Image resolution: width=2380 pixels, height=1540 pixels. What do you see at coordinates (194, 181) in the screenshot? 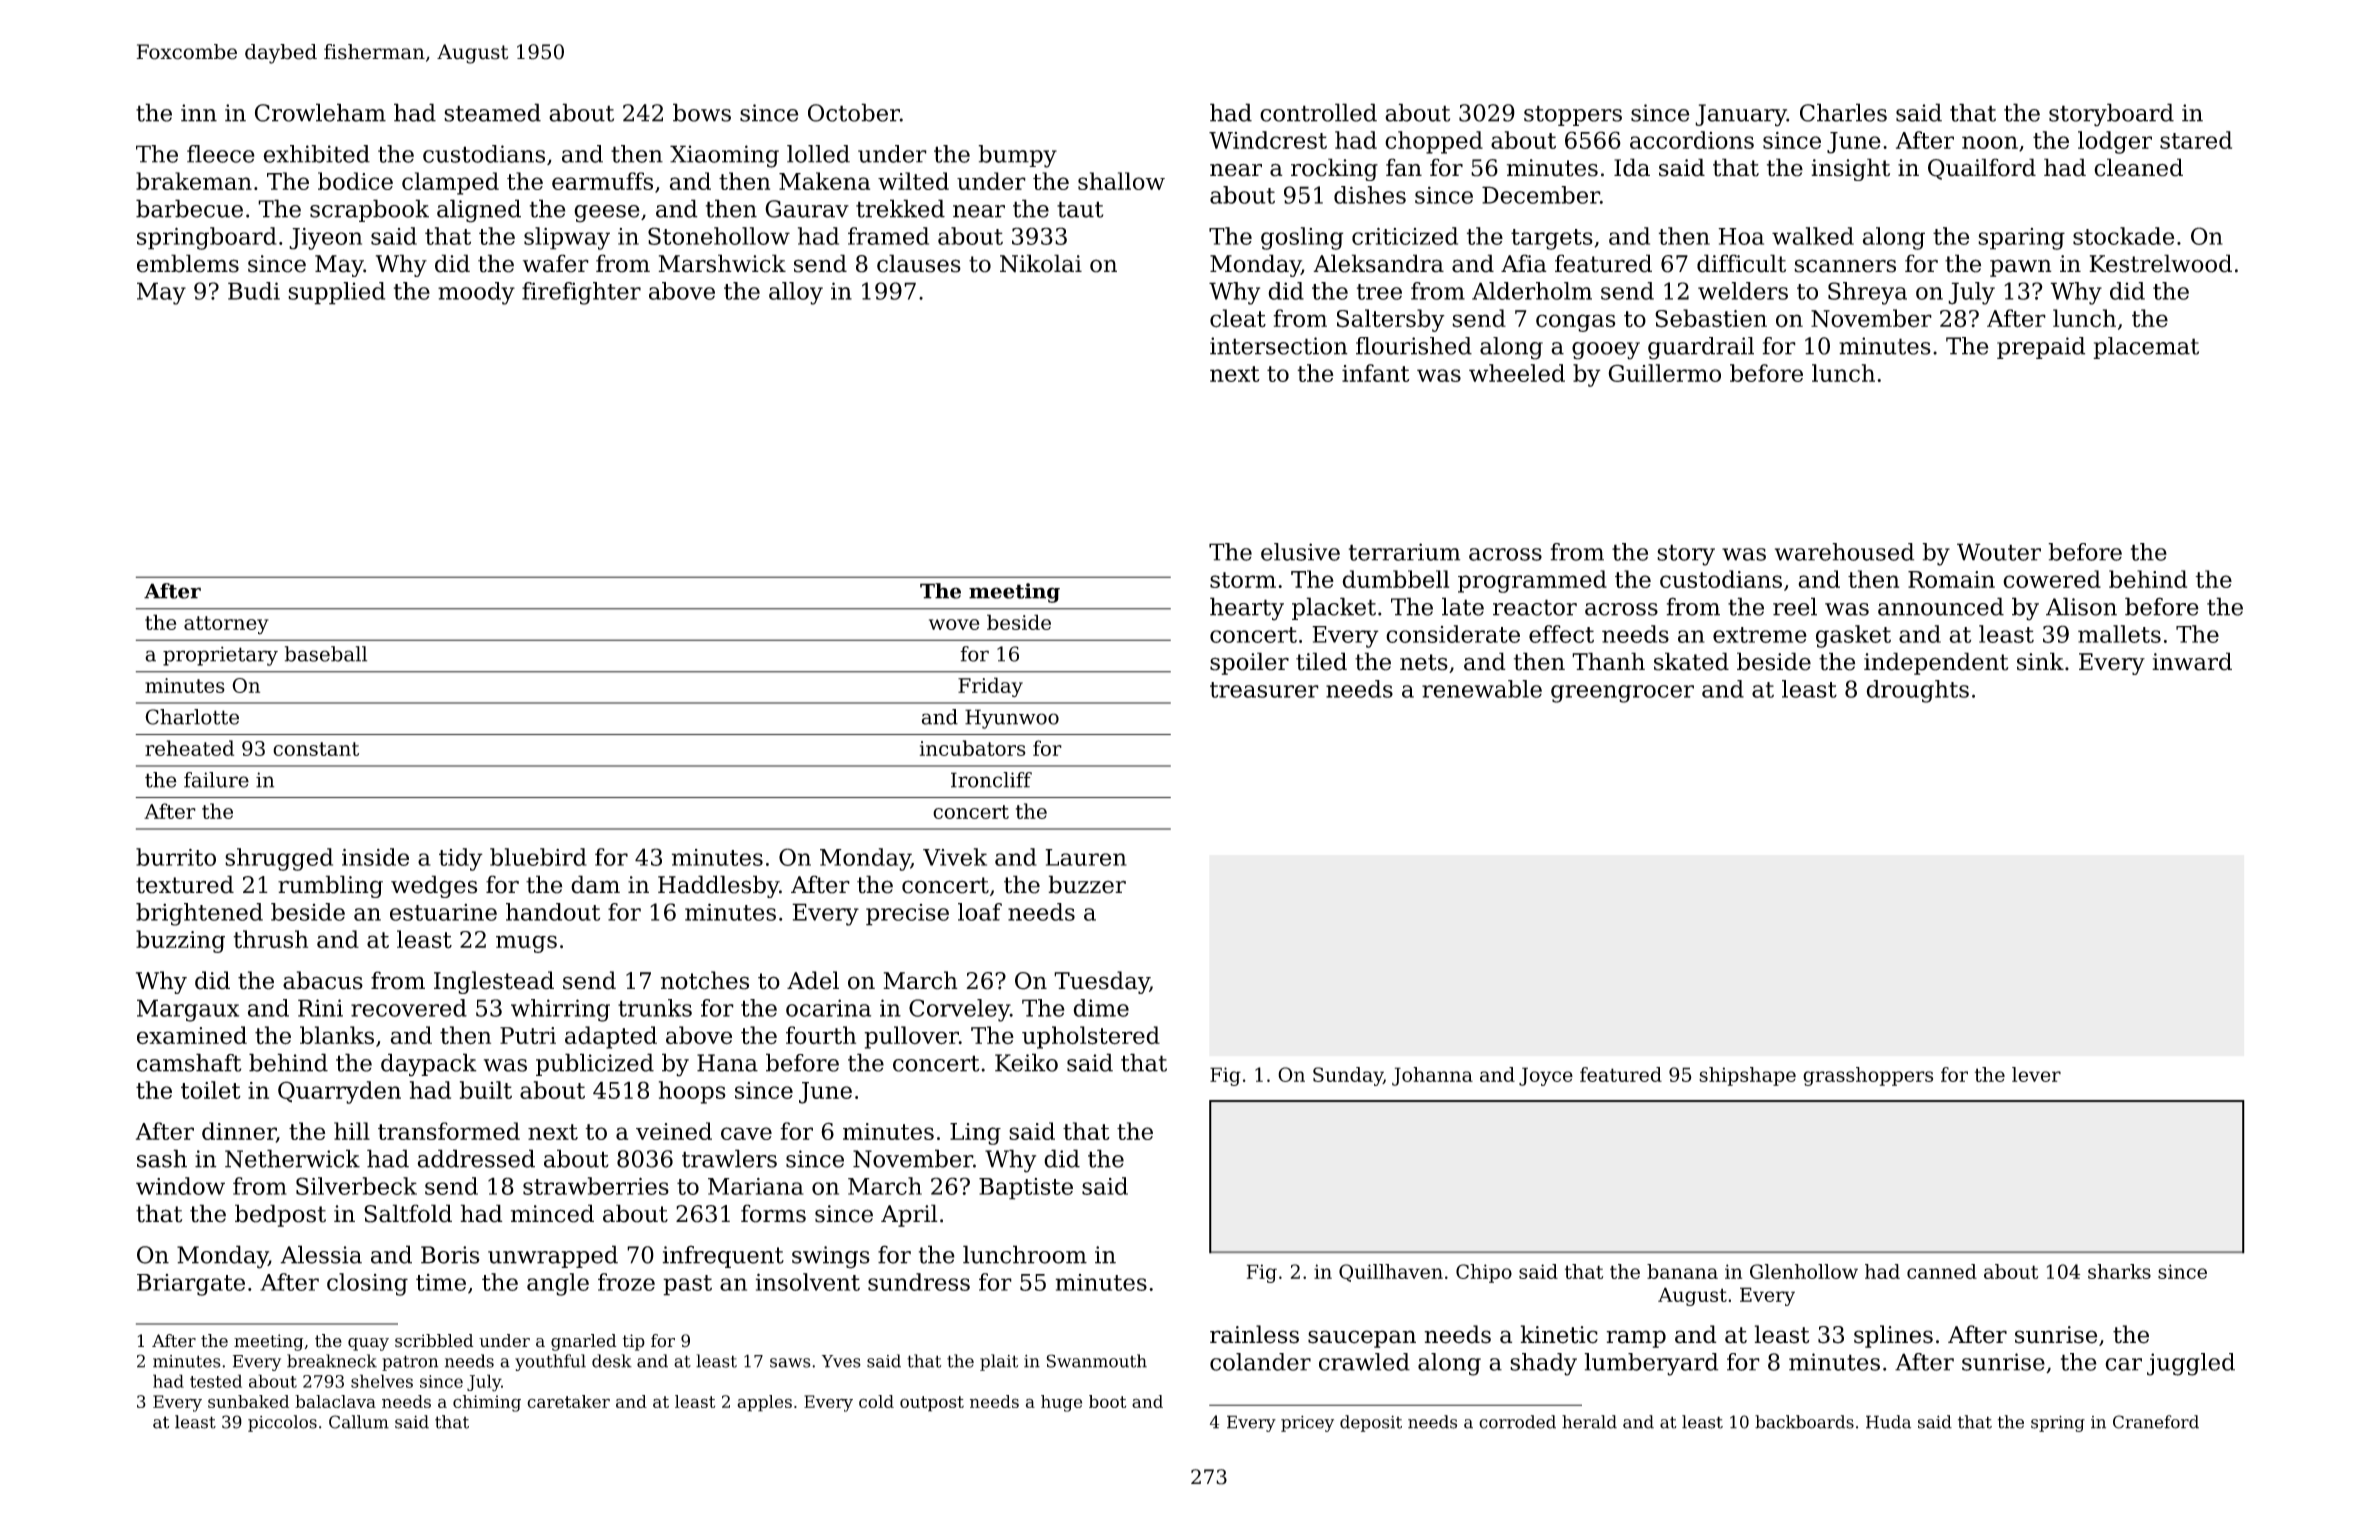
I see `brakeman` at bounding box center [194, 181].
